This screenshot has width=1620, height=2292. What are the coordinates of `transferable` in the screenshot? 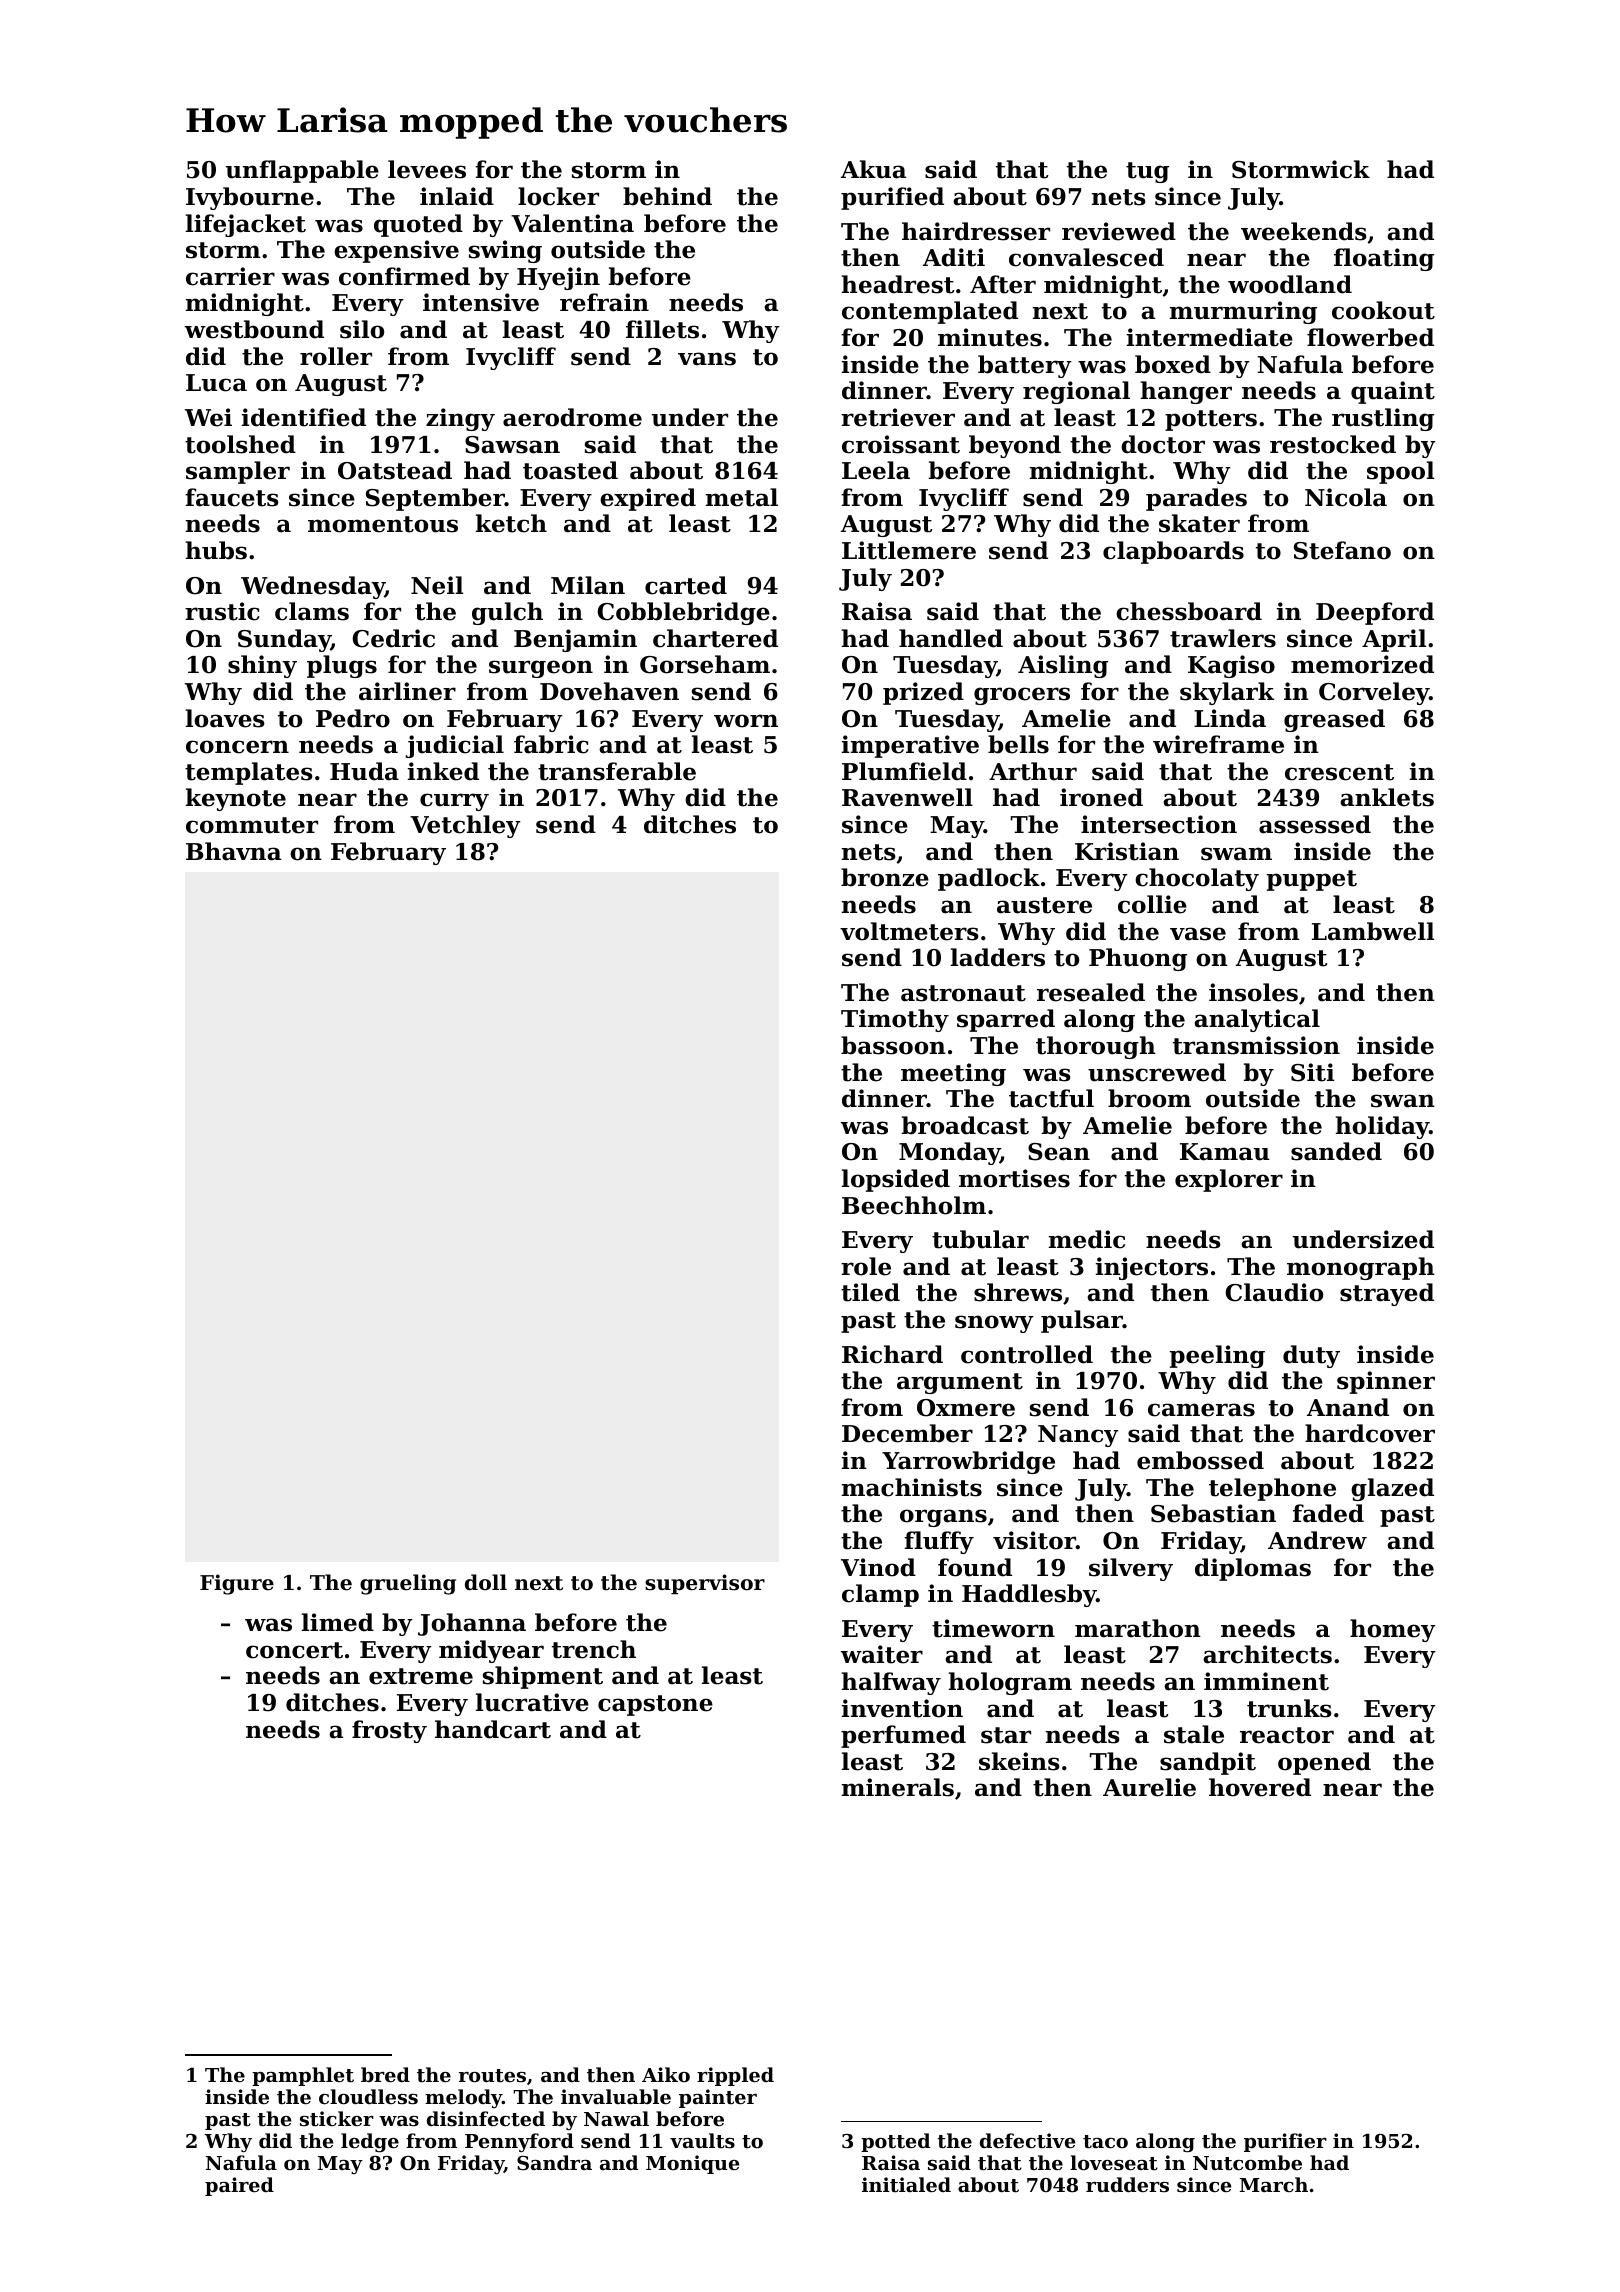 It's located at (617, 771).
